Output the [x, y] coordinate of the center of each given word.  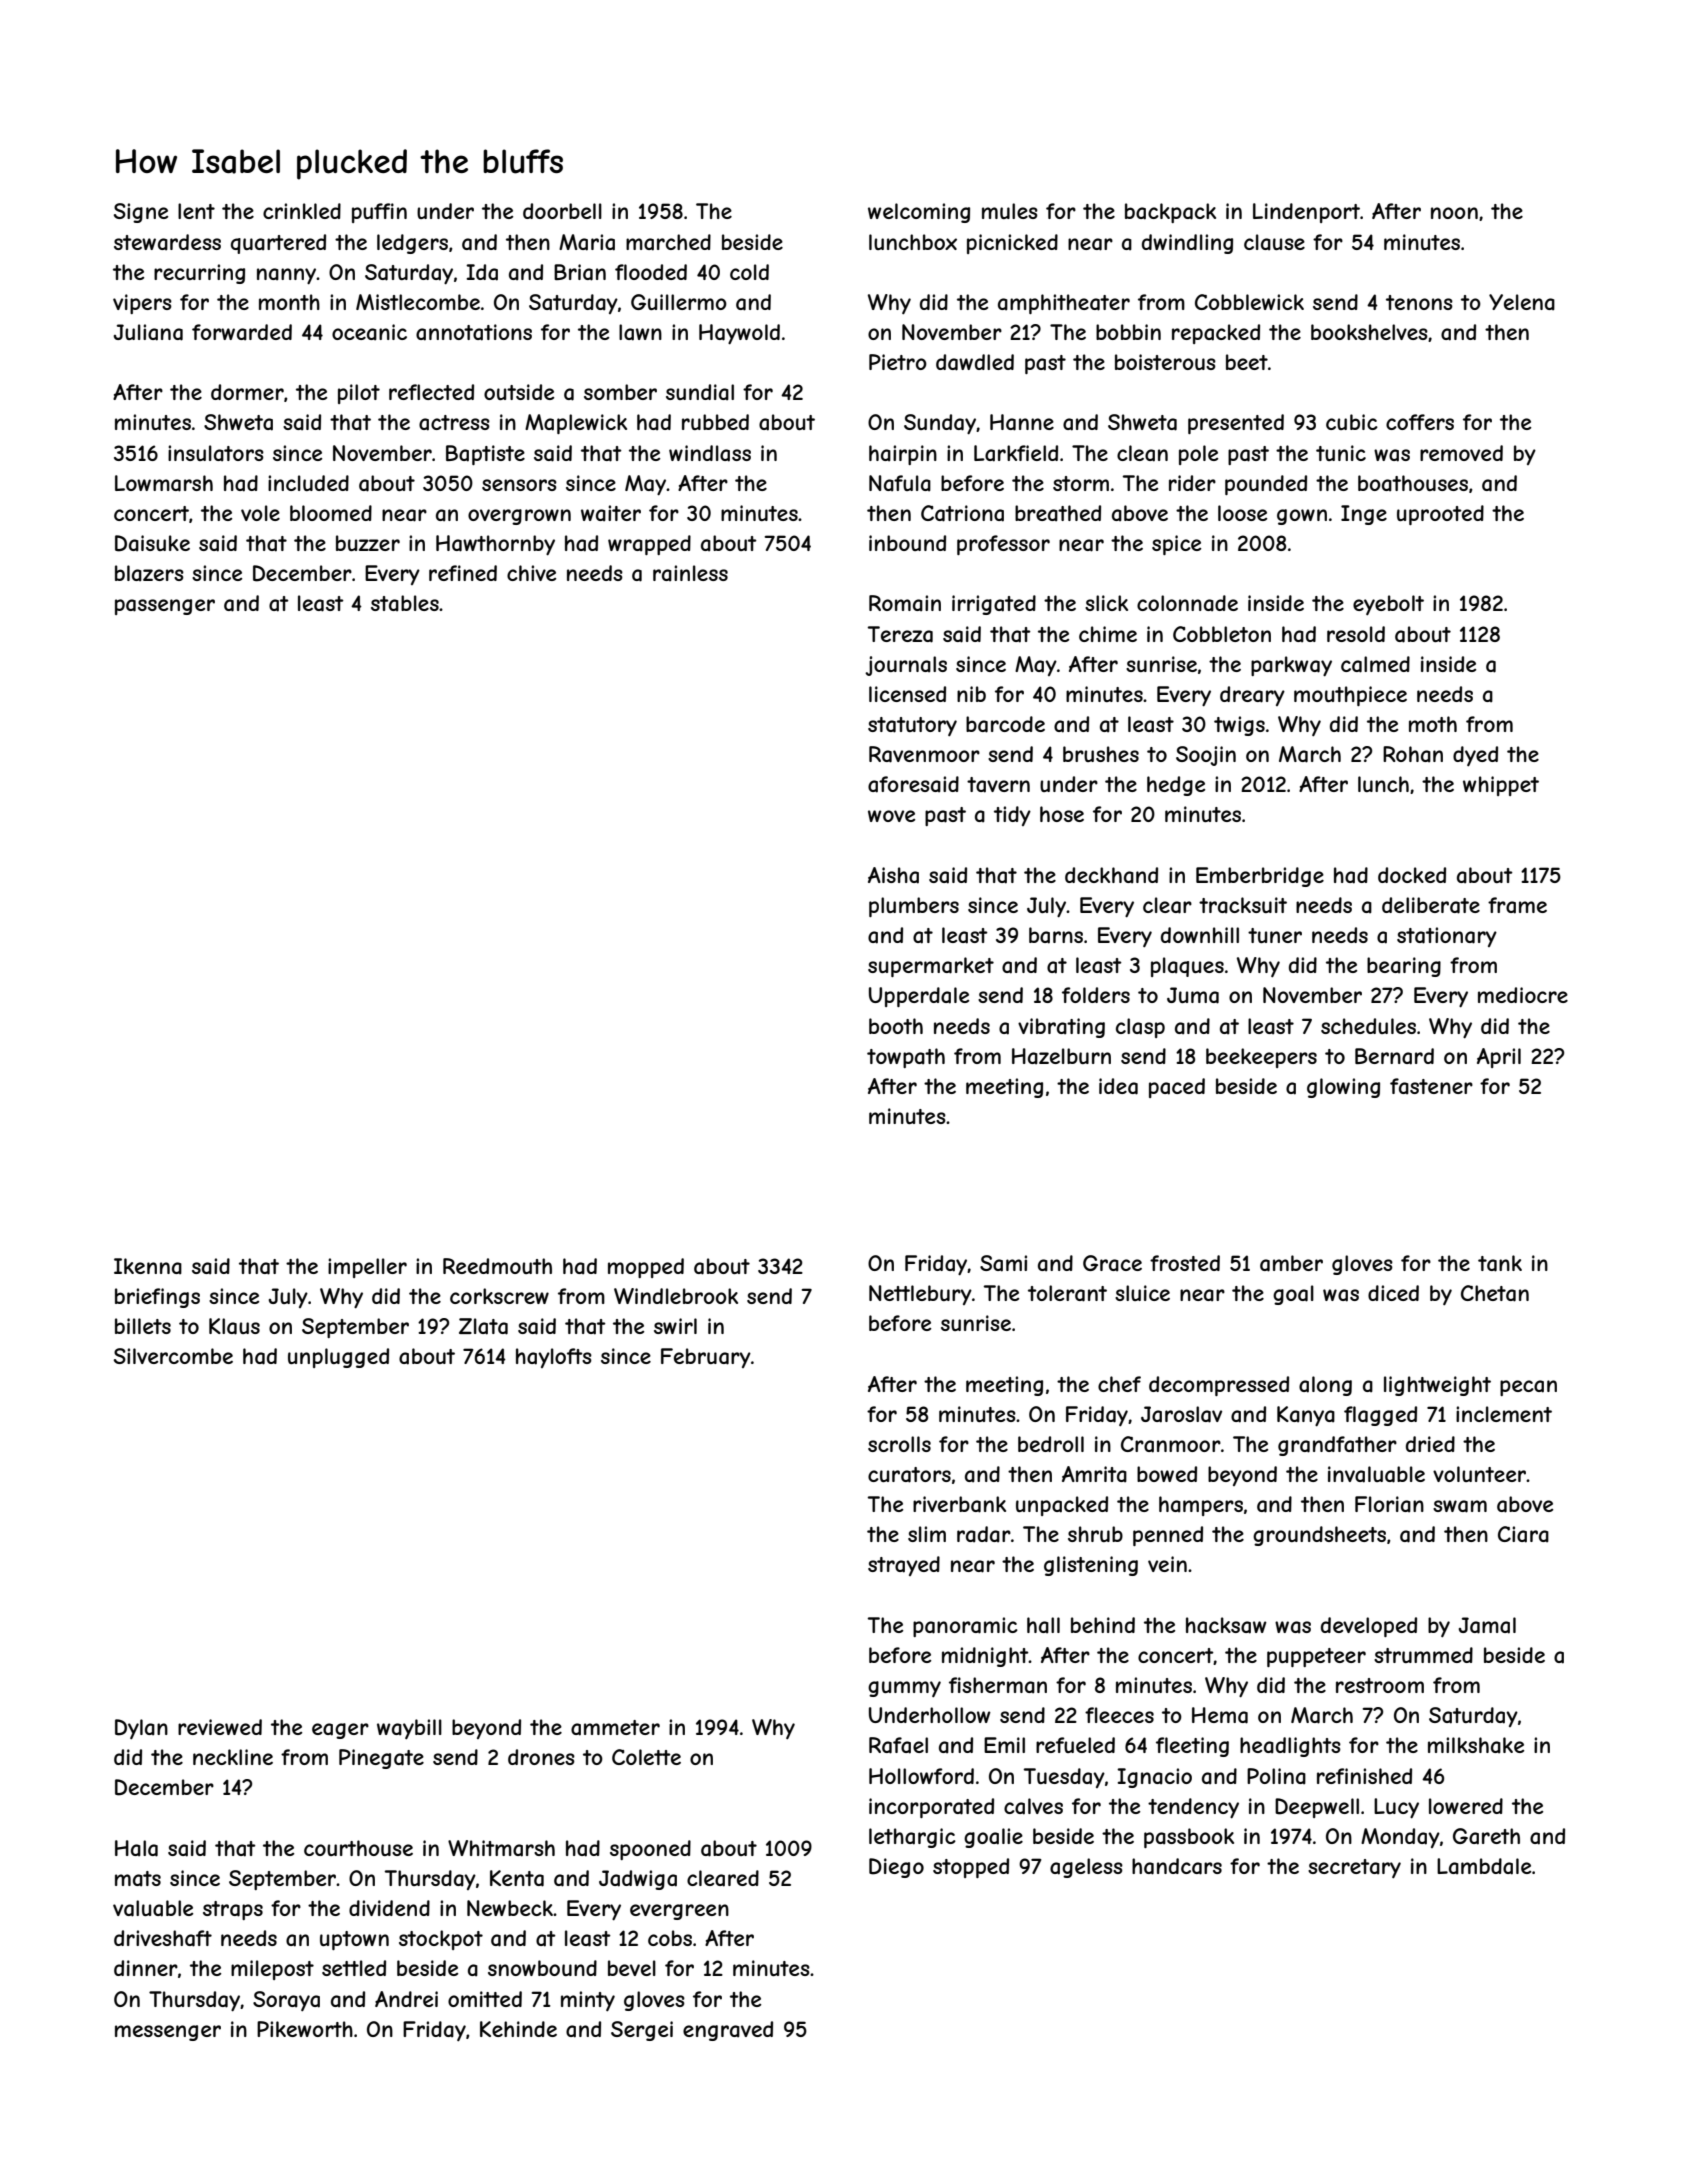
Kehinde [518, 2029]
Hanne [1022, 422]
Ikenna [148, 1266]
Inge [1364, 515]
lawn [640, 332]
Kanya [1306, 1416]
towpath [906, 1058]
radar [984, 1534]
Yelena [1522, 302]
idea [1118, 1086]
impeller [367, 1268]
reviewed [220, 1727]
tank [1500, 1263]
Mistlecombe [418, 302]
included [308, 483]
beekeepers [1261, 1058]
